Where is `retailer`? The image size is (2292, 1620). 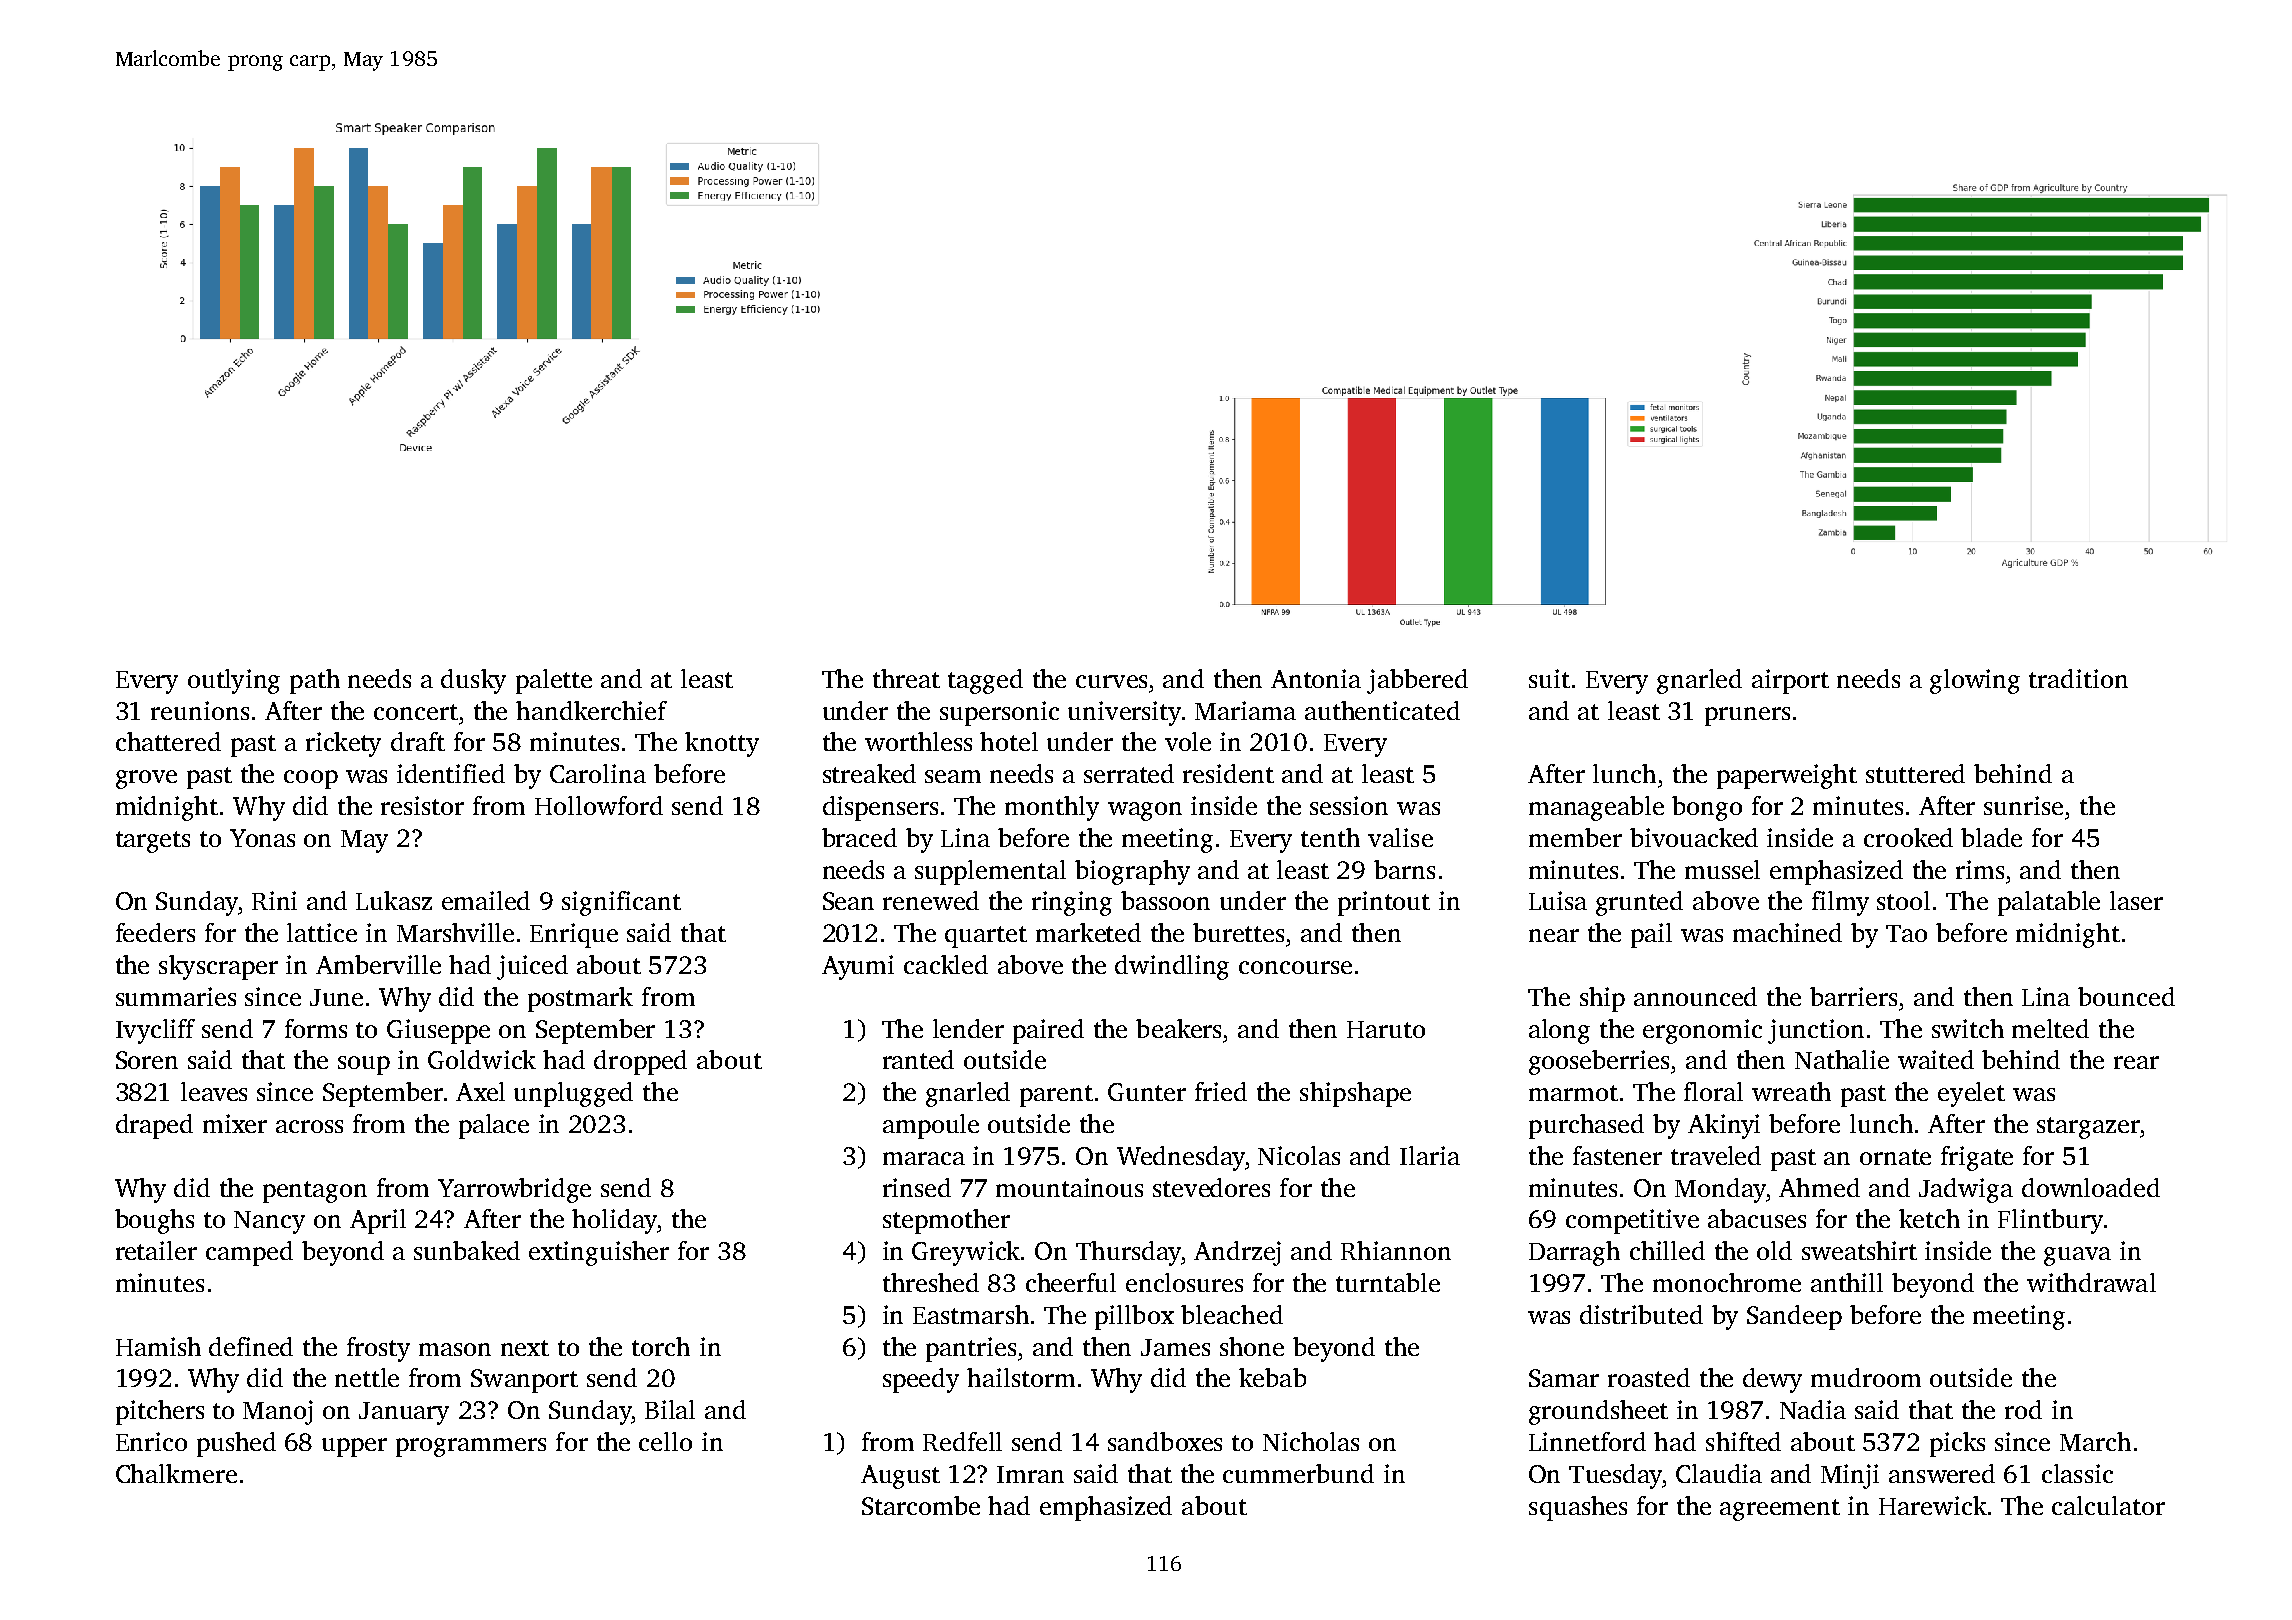
retailer is located at coordinates (156, 1250).
